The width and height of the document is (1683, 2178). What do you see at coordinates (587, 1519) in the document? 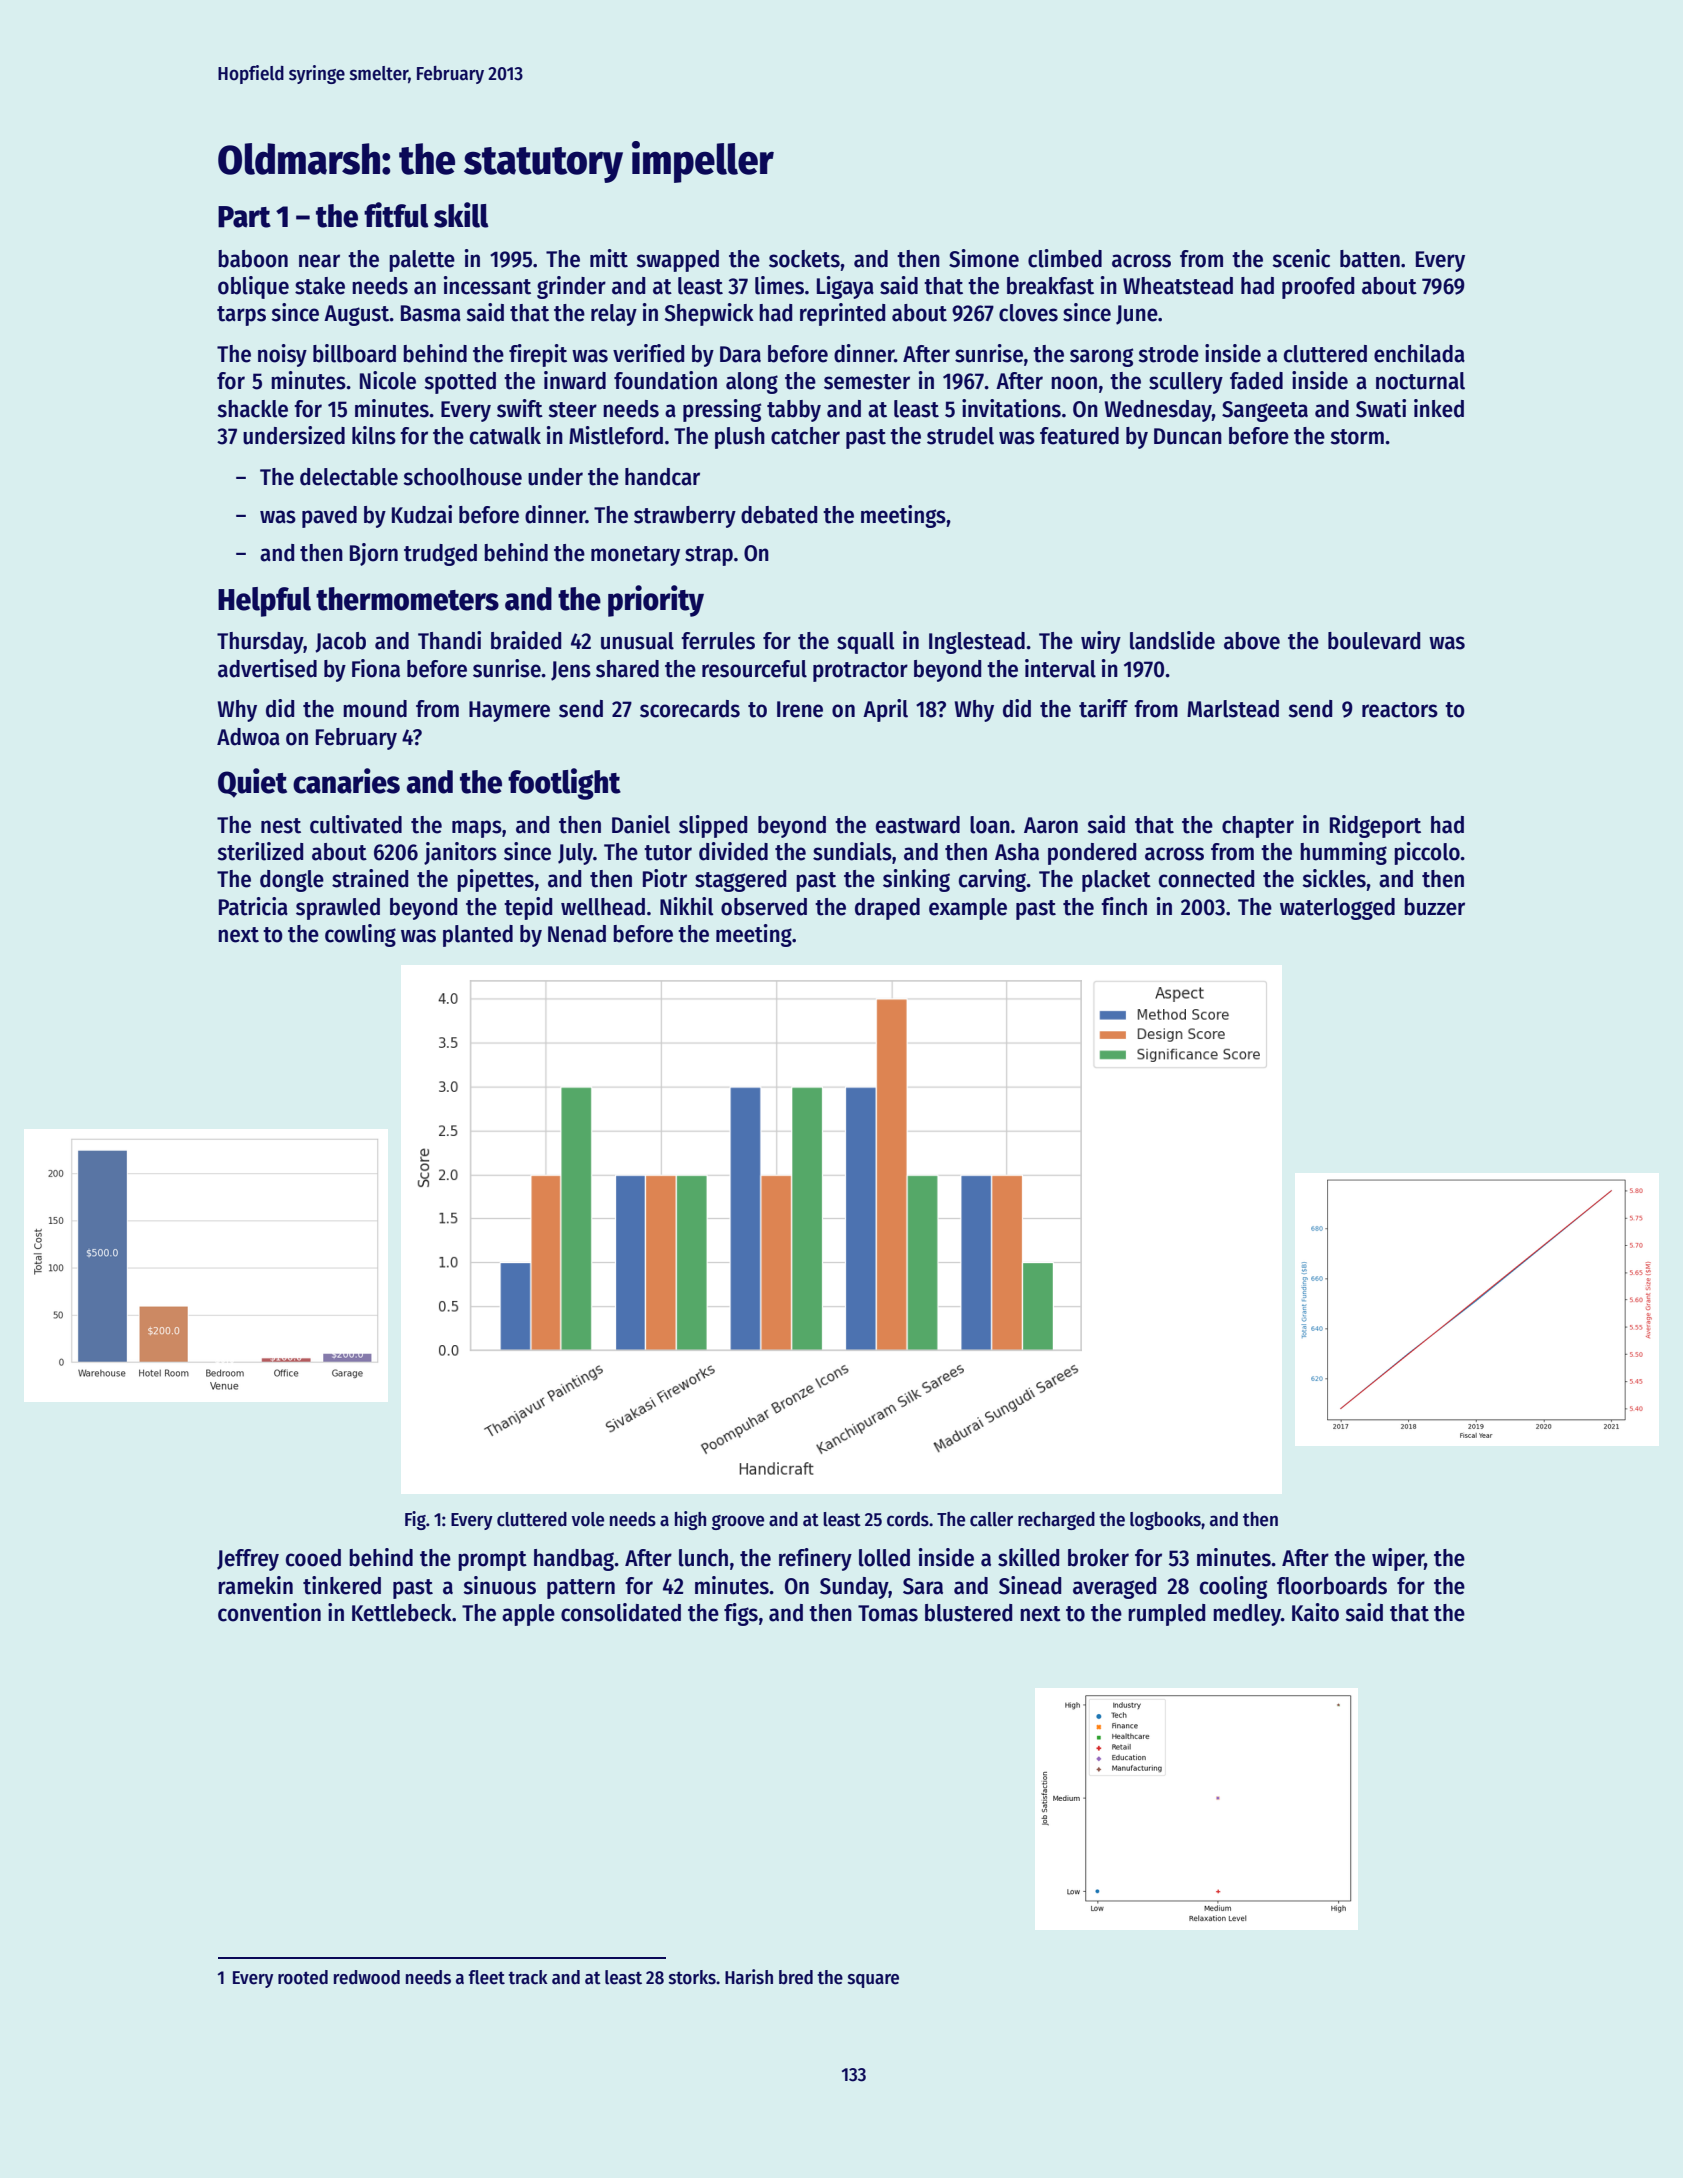
I see `vole` at bounding box center [587, 1519].
